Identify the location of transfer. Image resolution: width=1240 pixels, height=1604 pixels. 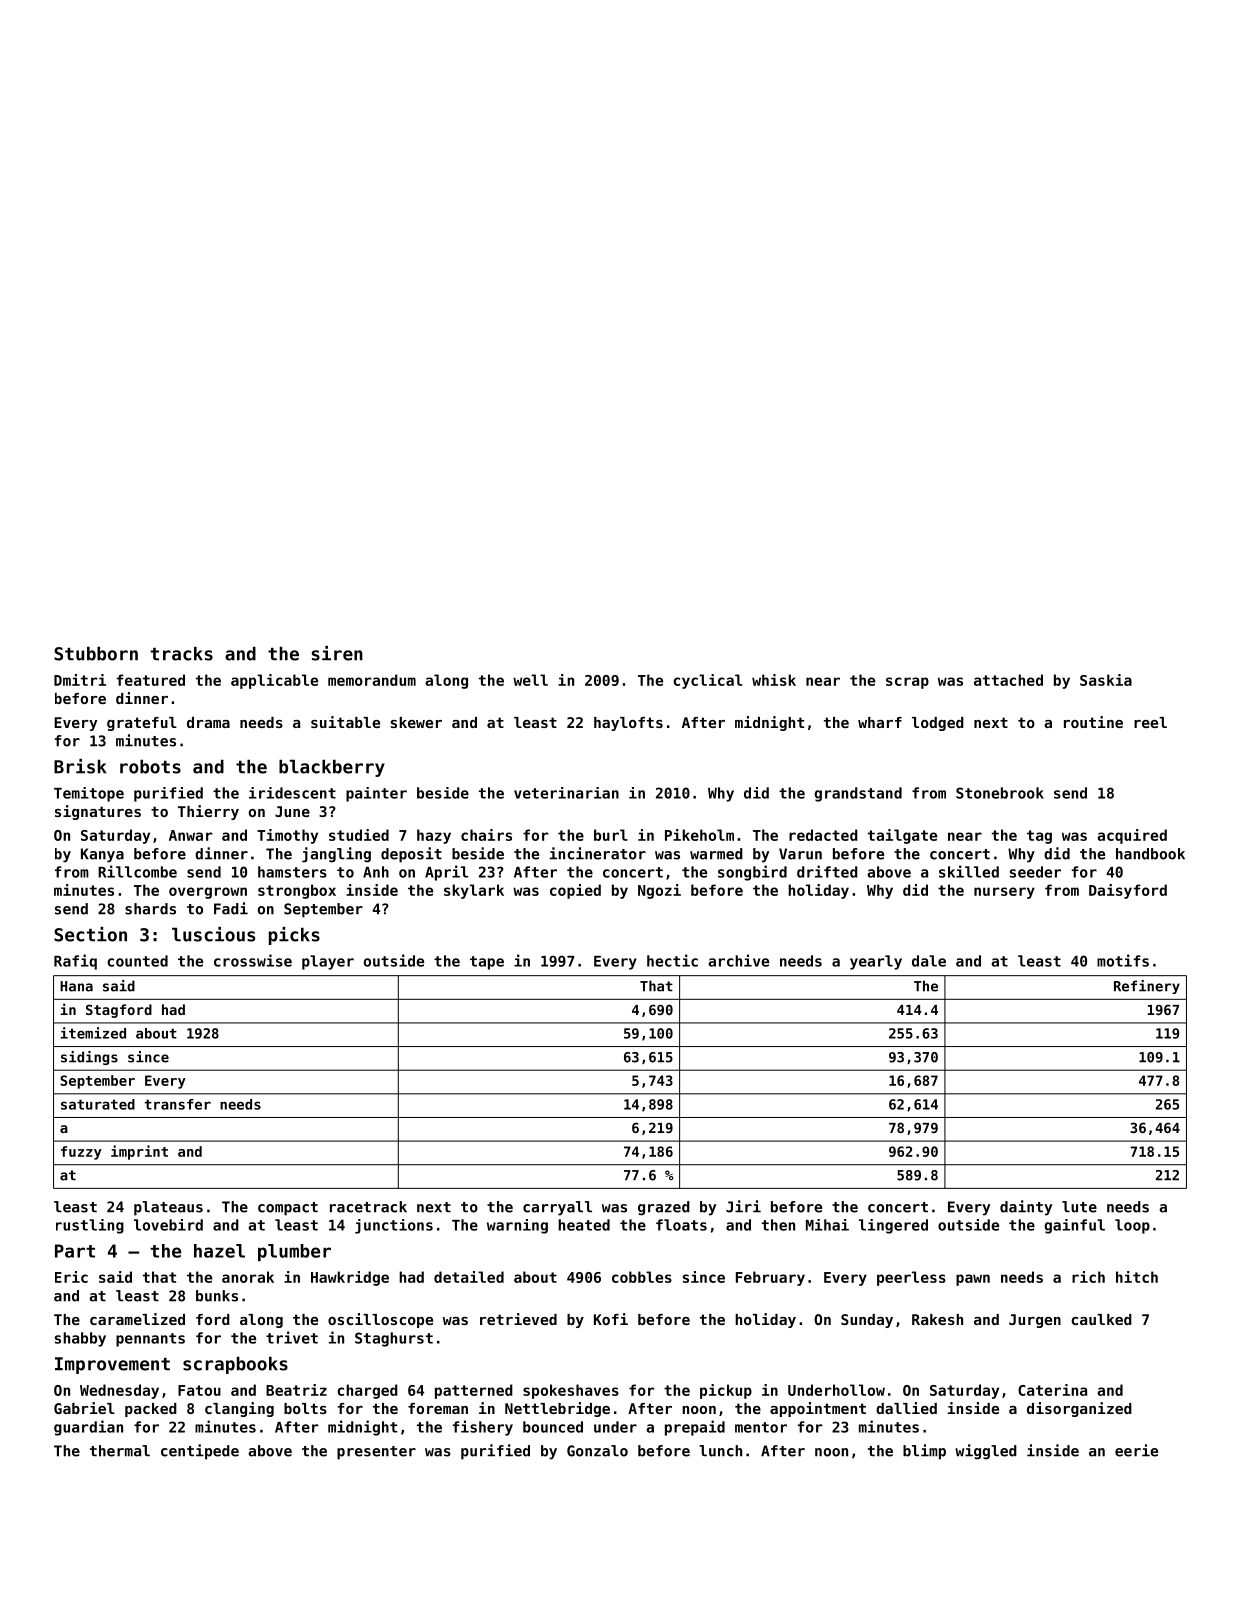
(177, 1104).
